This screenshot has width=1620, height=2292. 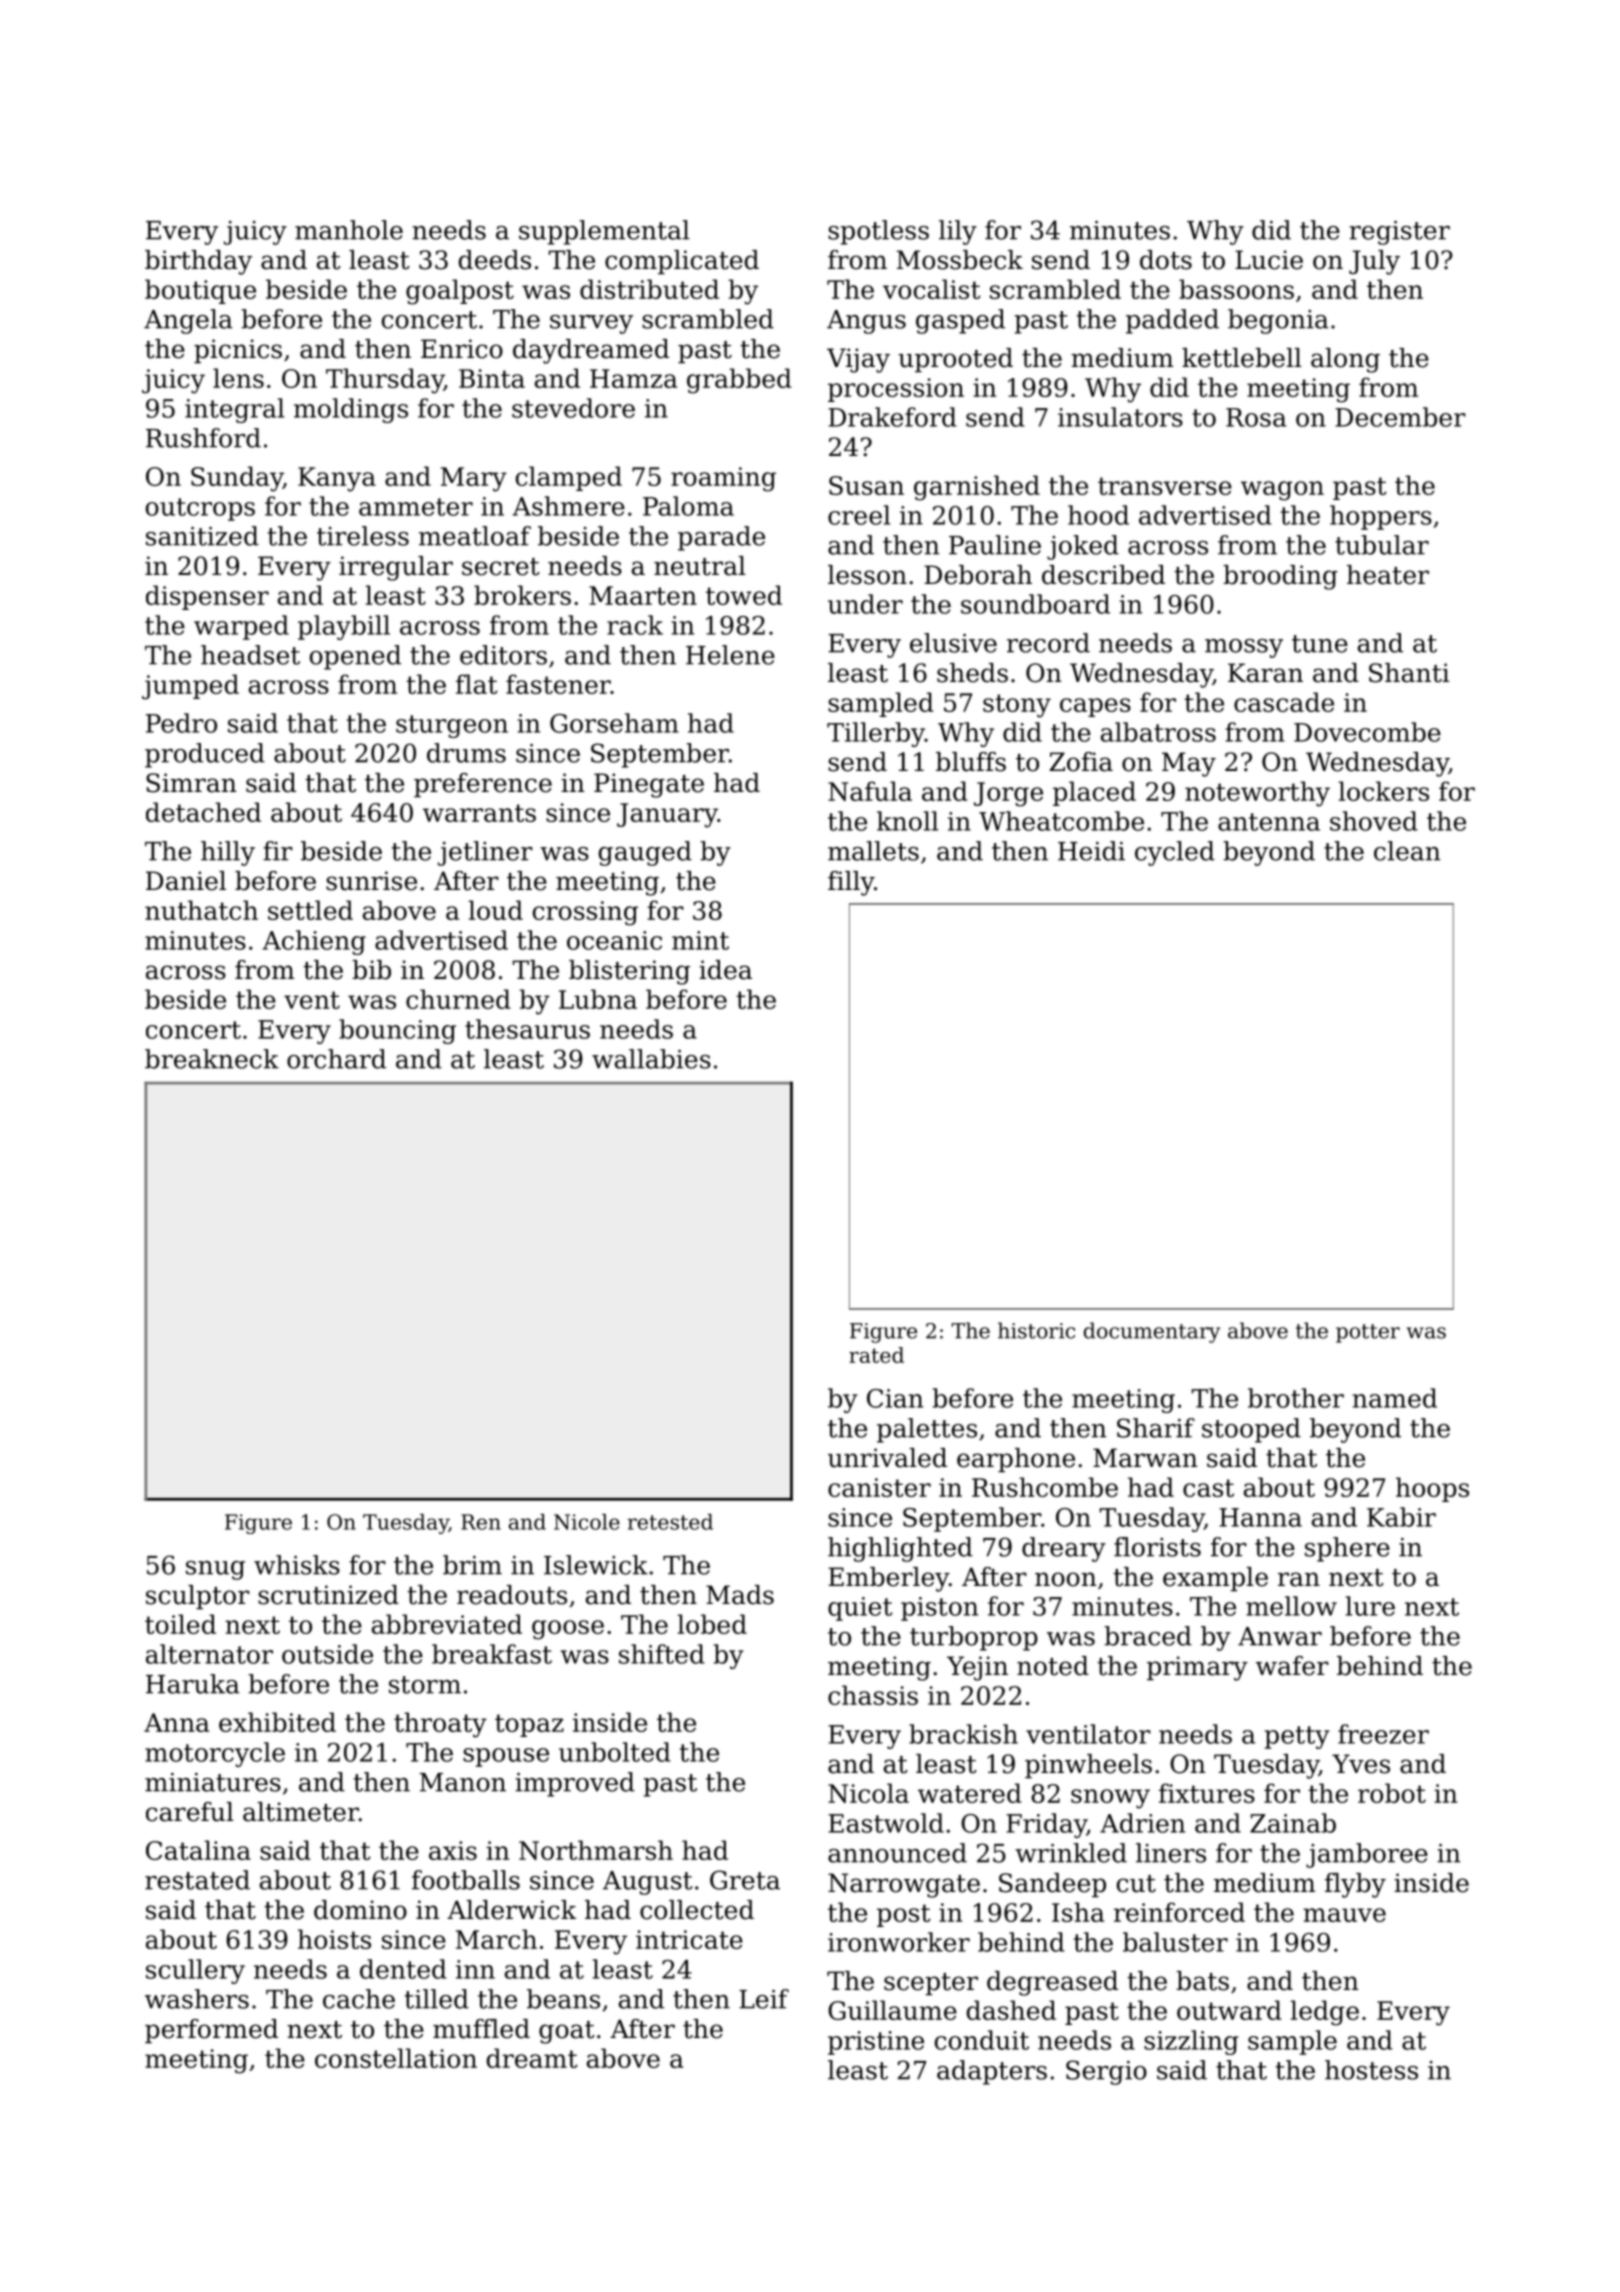 What do you see at coordinates (336, 1059) in the screenshot?
I see `orchard` at bounding box center [336, 1059].
